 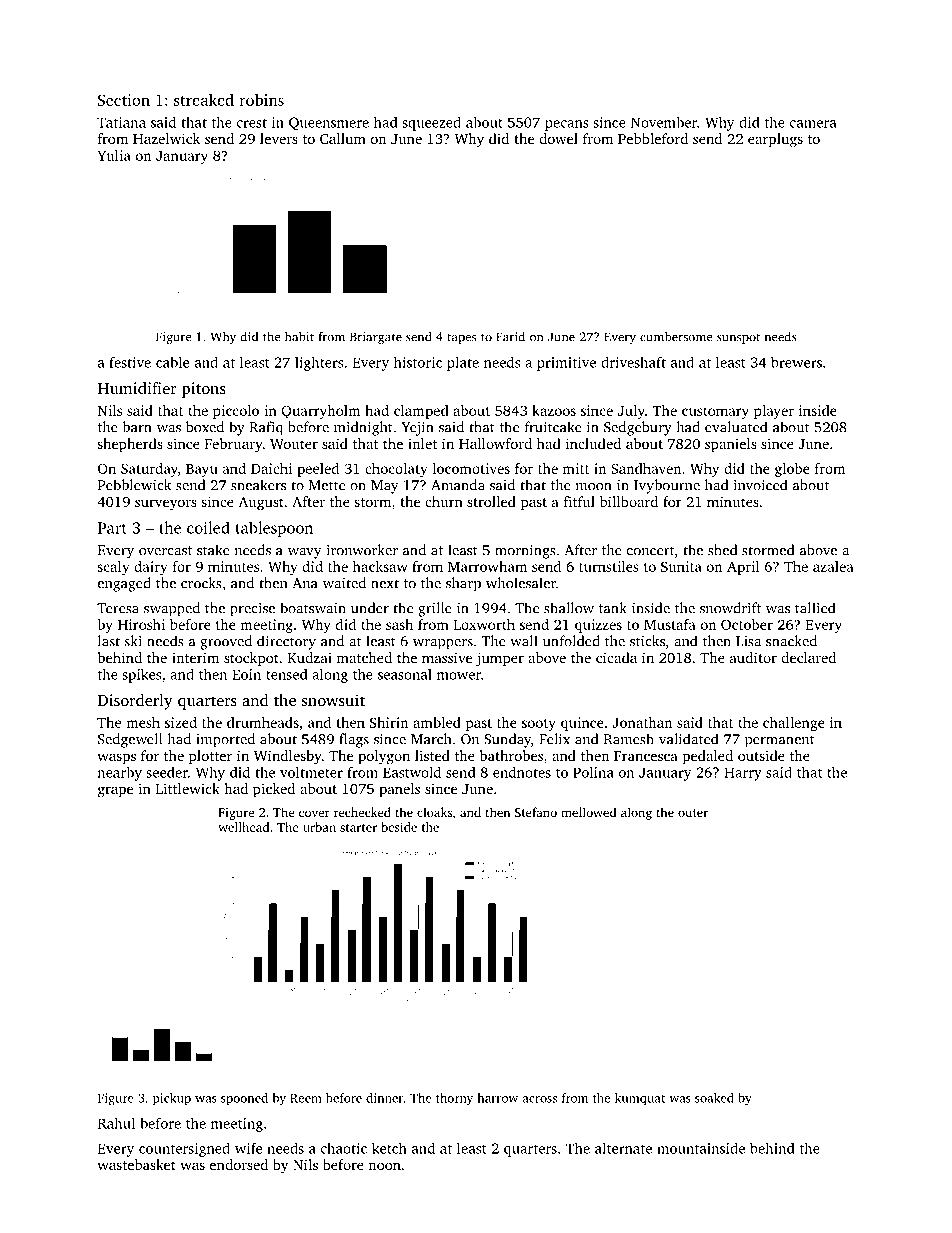 What do you see at coordinates (667, 486) in the screenshot?
I see `Ivybourne` at bounding box center [667, 486].
